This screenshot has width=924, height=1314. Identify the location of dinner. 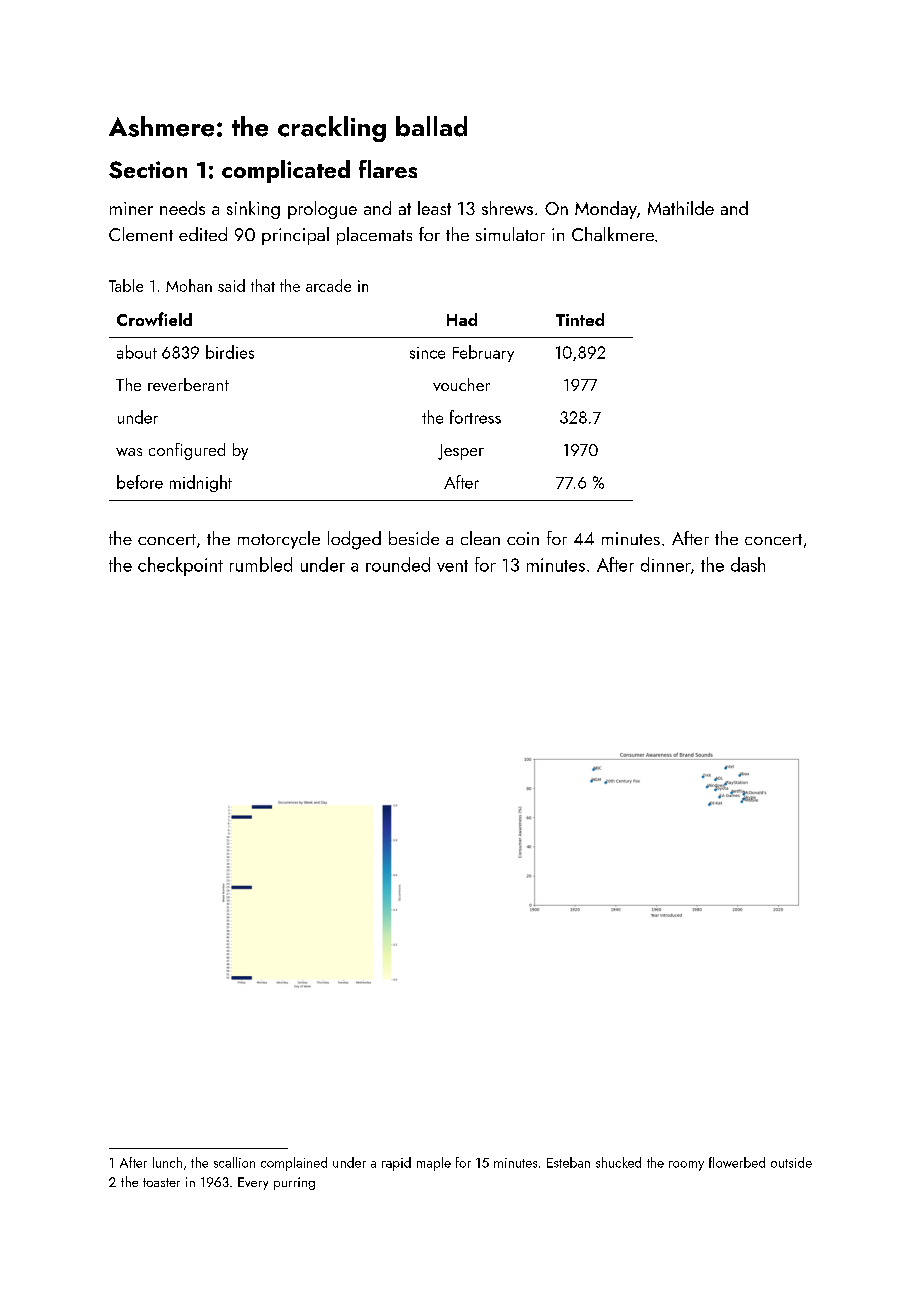
(666, 564).
